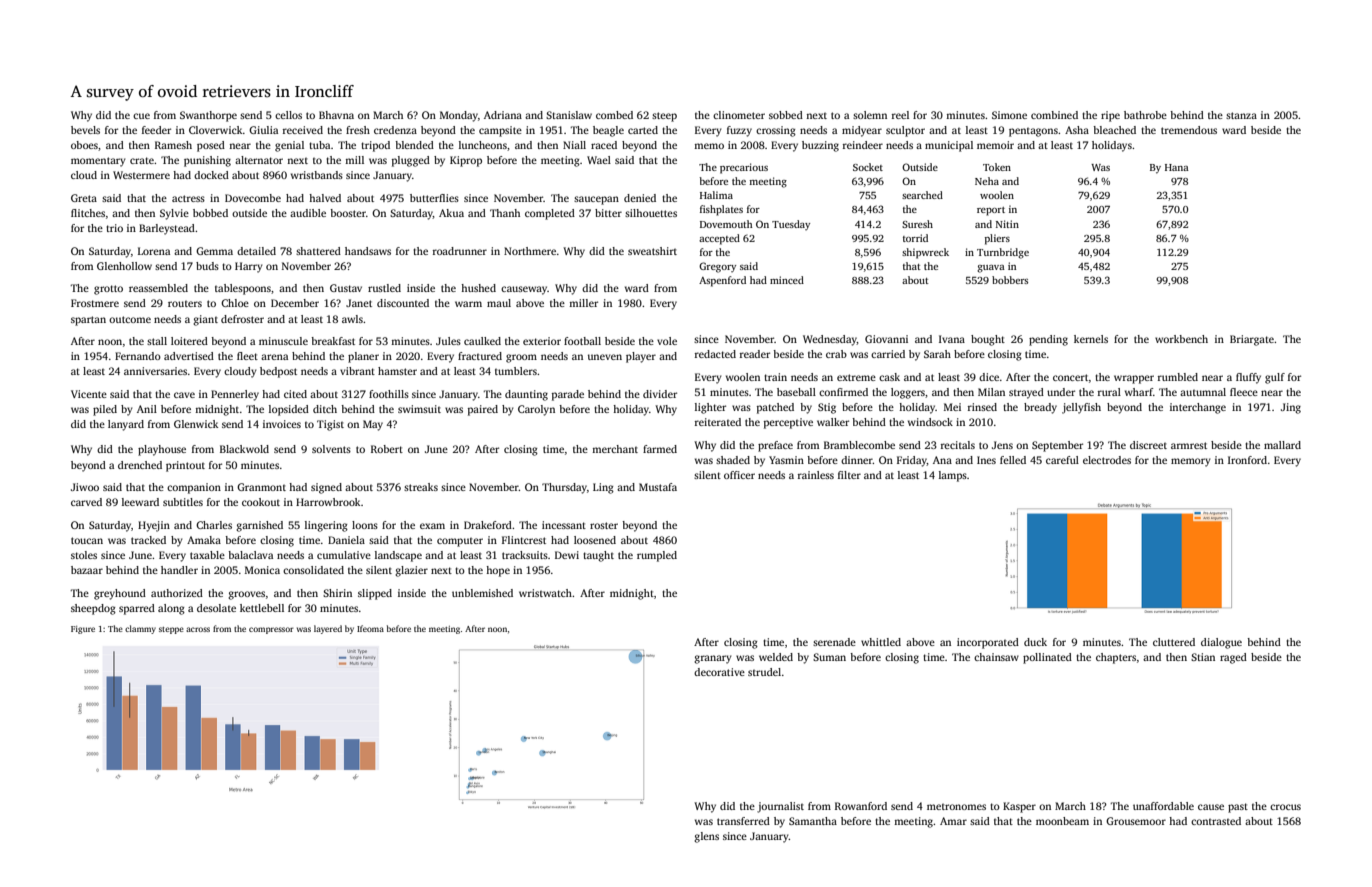  What do you see at coordinates (1221, 643) in the page?
I see `dialogue` at bounding box center [1221, 643].
